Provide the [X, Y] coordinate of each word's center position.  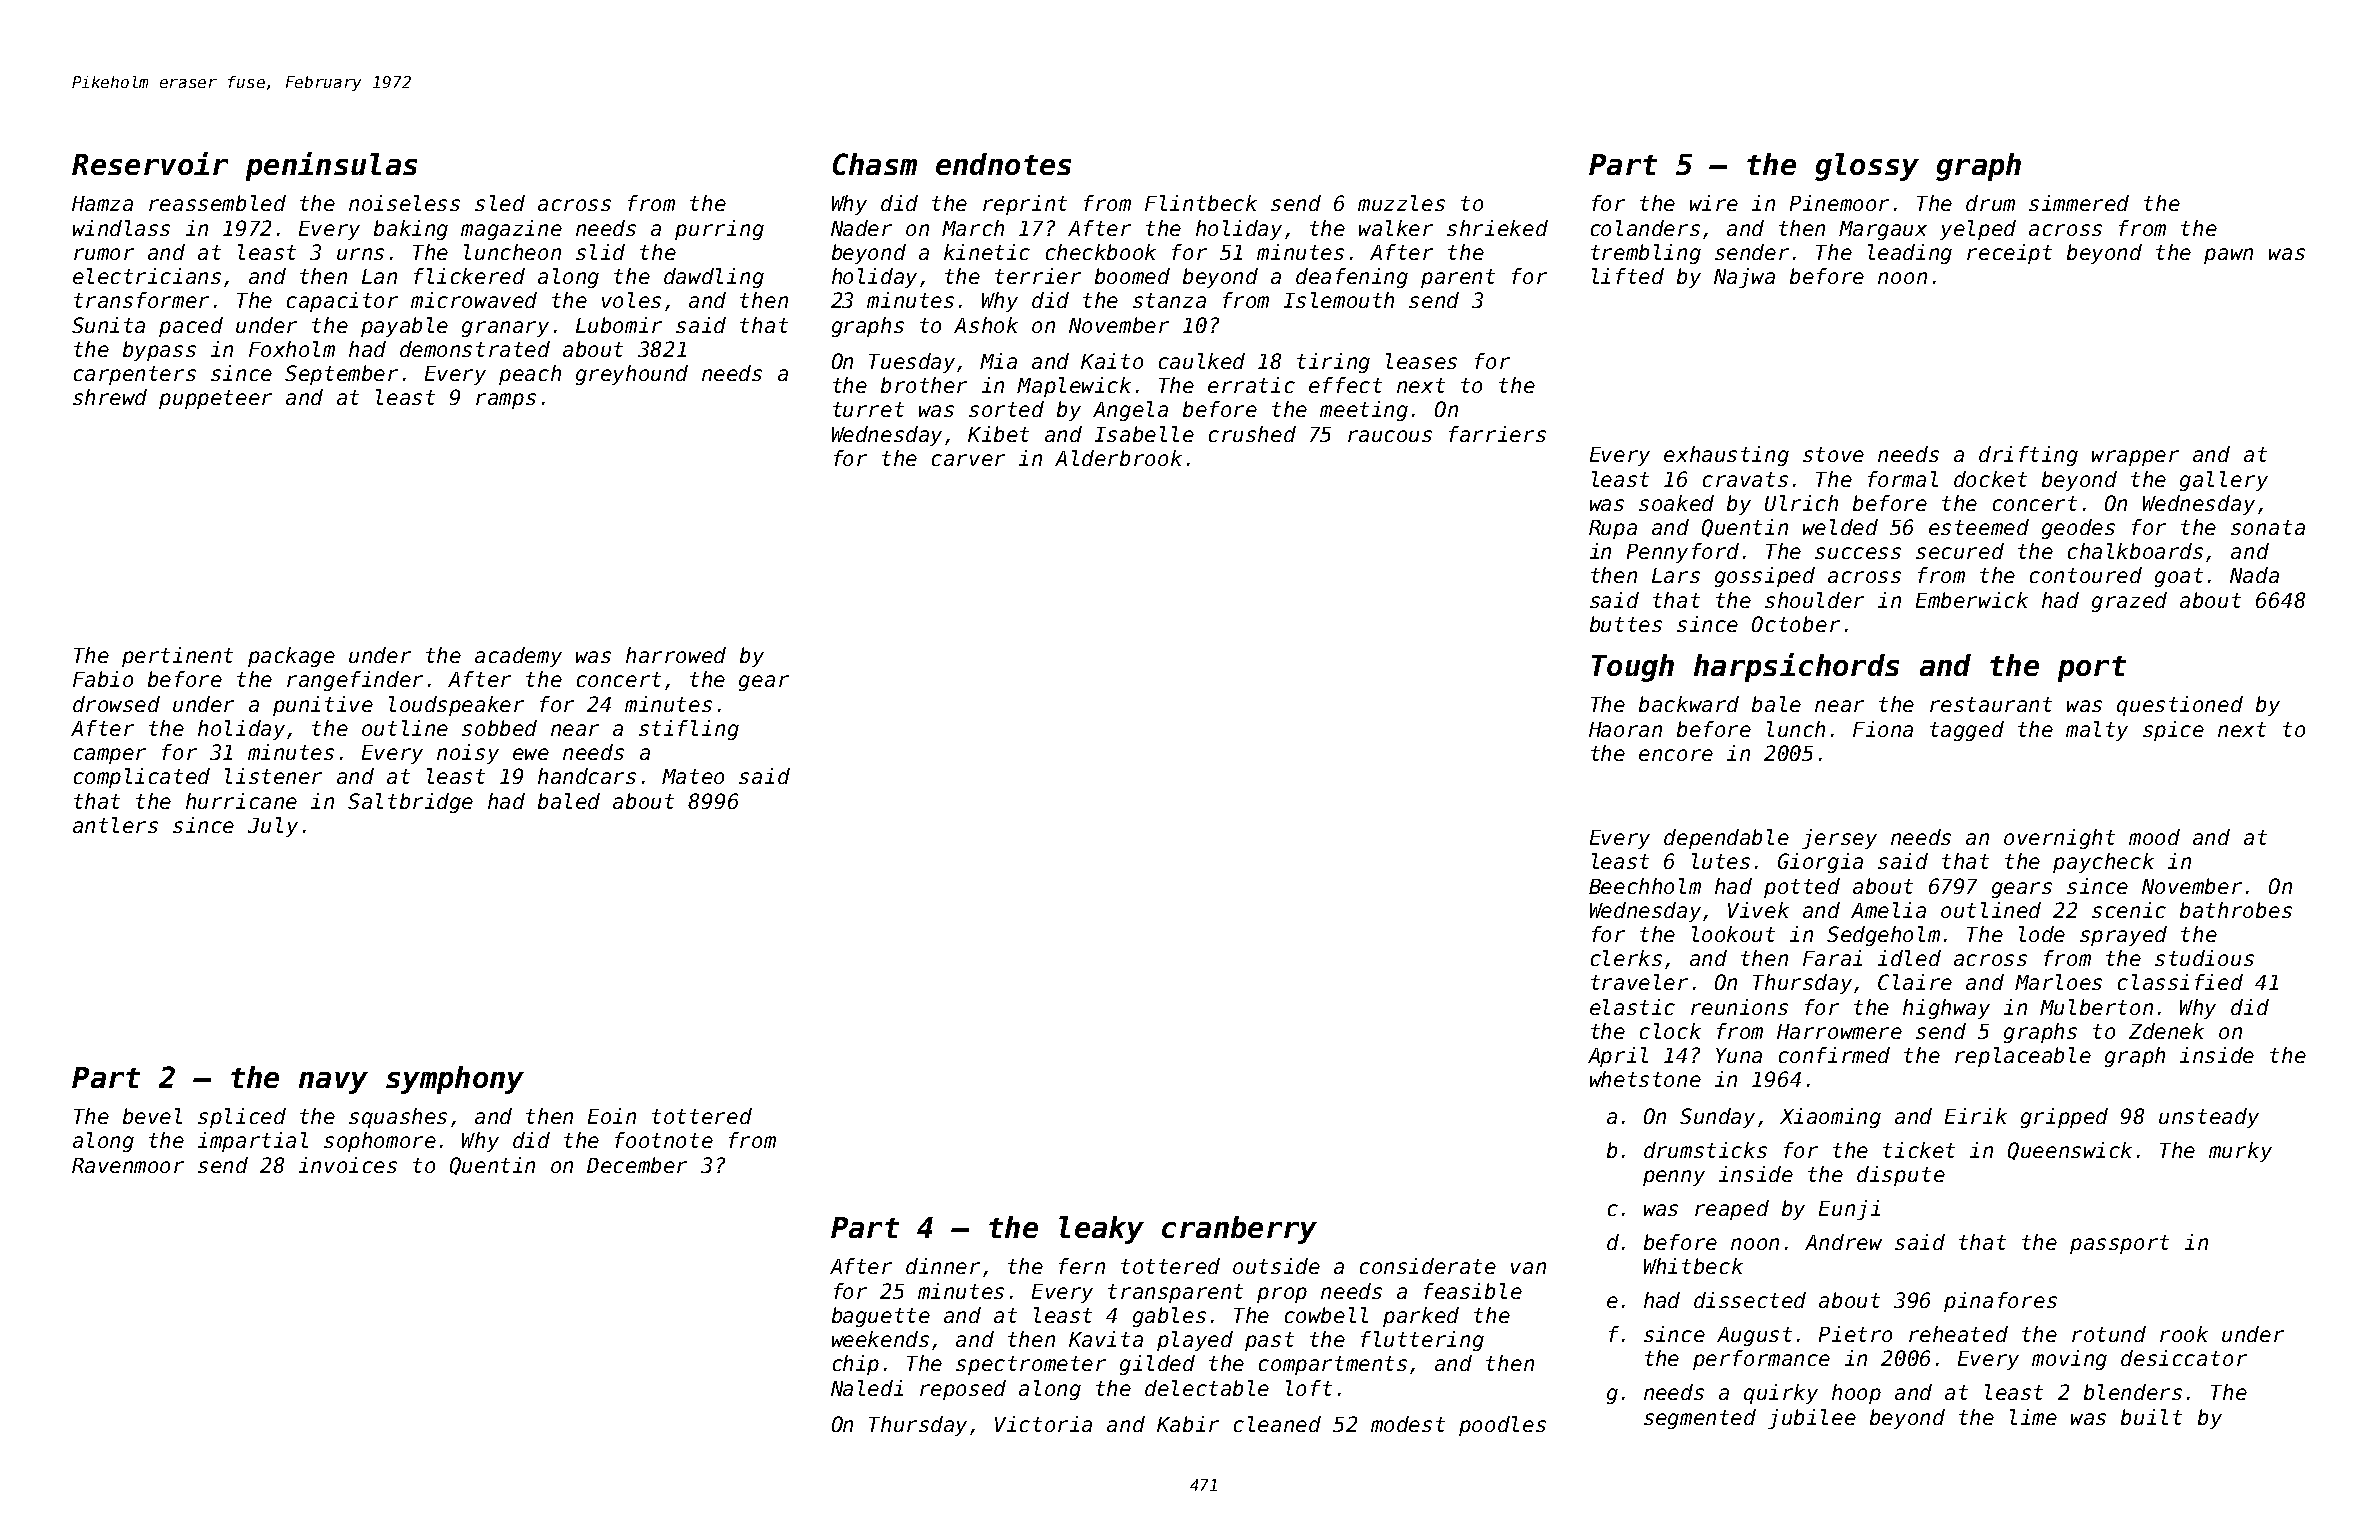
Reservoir [150, 163]
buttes [1626, 624]
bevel [152, 1116]
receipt [2009, 254]
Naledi [867, 1388]
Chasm [875, 164]
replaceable [2023, 1057]
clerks [1626, 958]
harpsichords [1796, 667]
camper [110, 756]
